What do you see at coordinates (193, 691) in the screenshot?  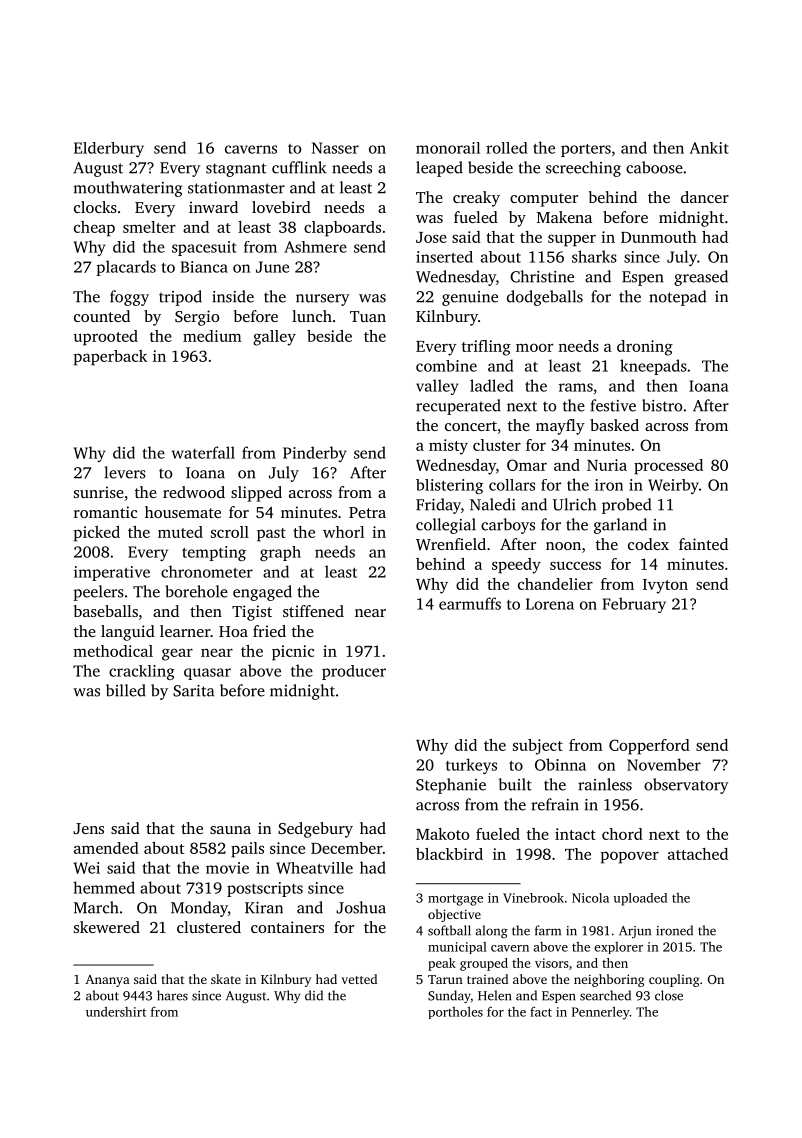 I see `Sarita` at bounding box center [193, 691].
